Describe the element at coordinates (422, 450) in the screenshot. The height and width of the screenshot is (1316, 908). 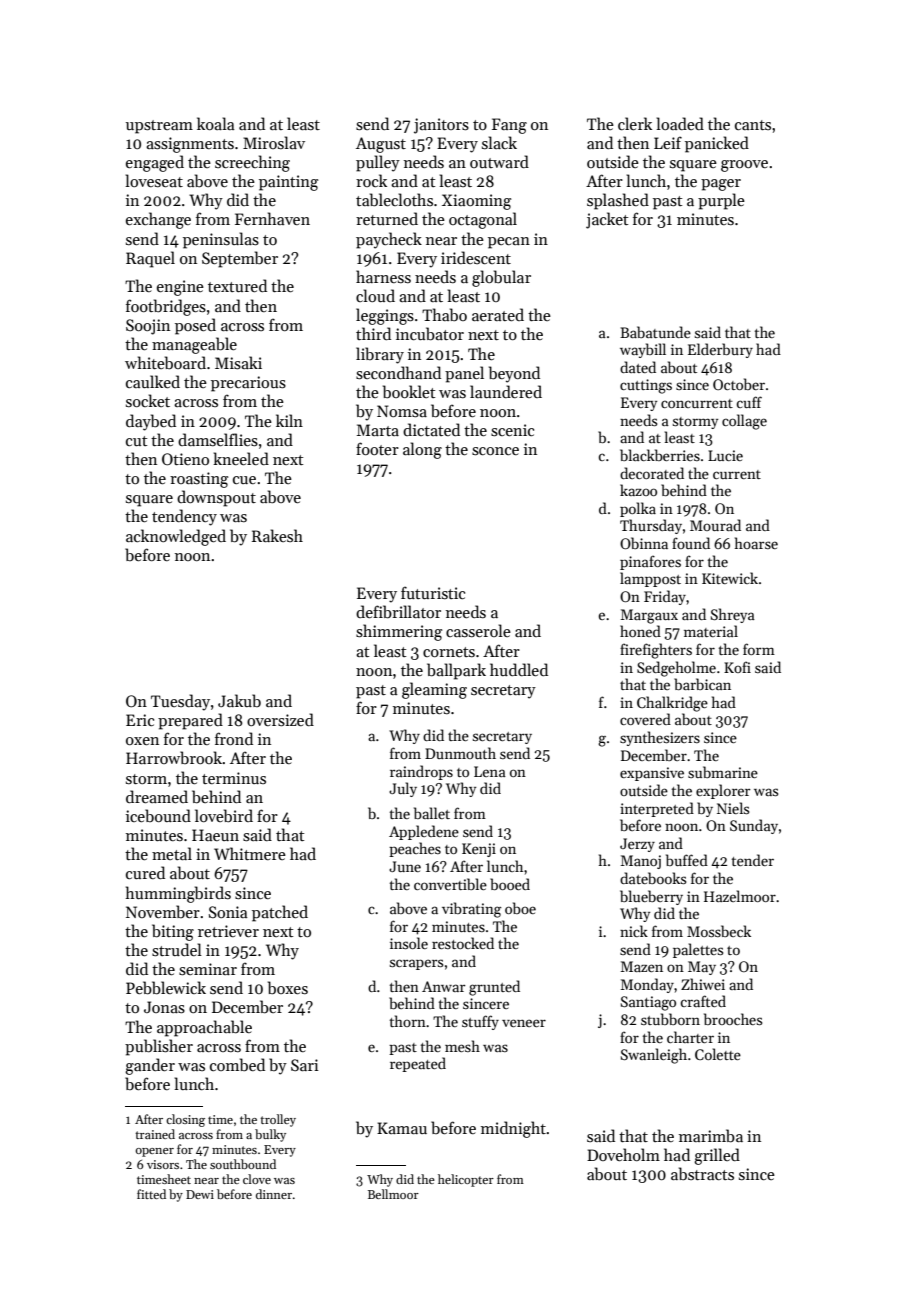
I see `along` at that location.
